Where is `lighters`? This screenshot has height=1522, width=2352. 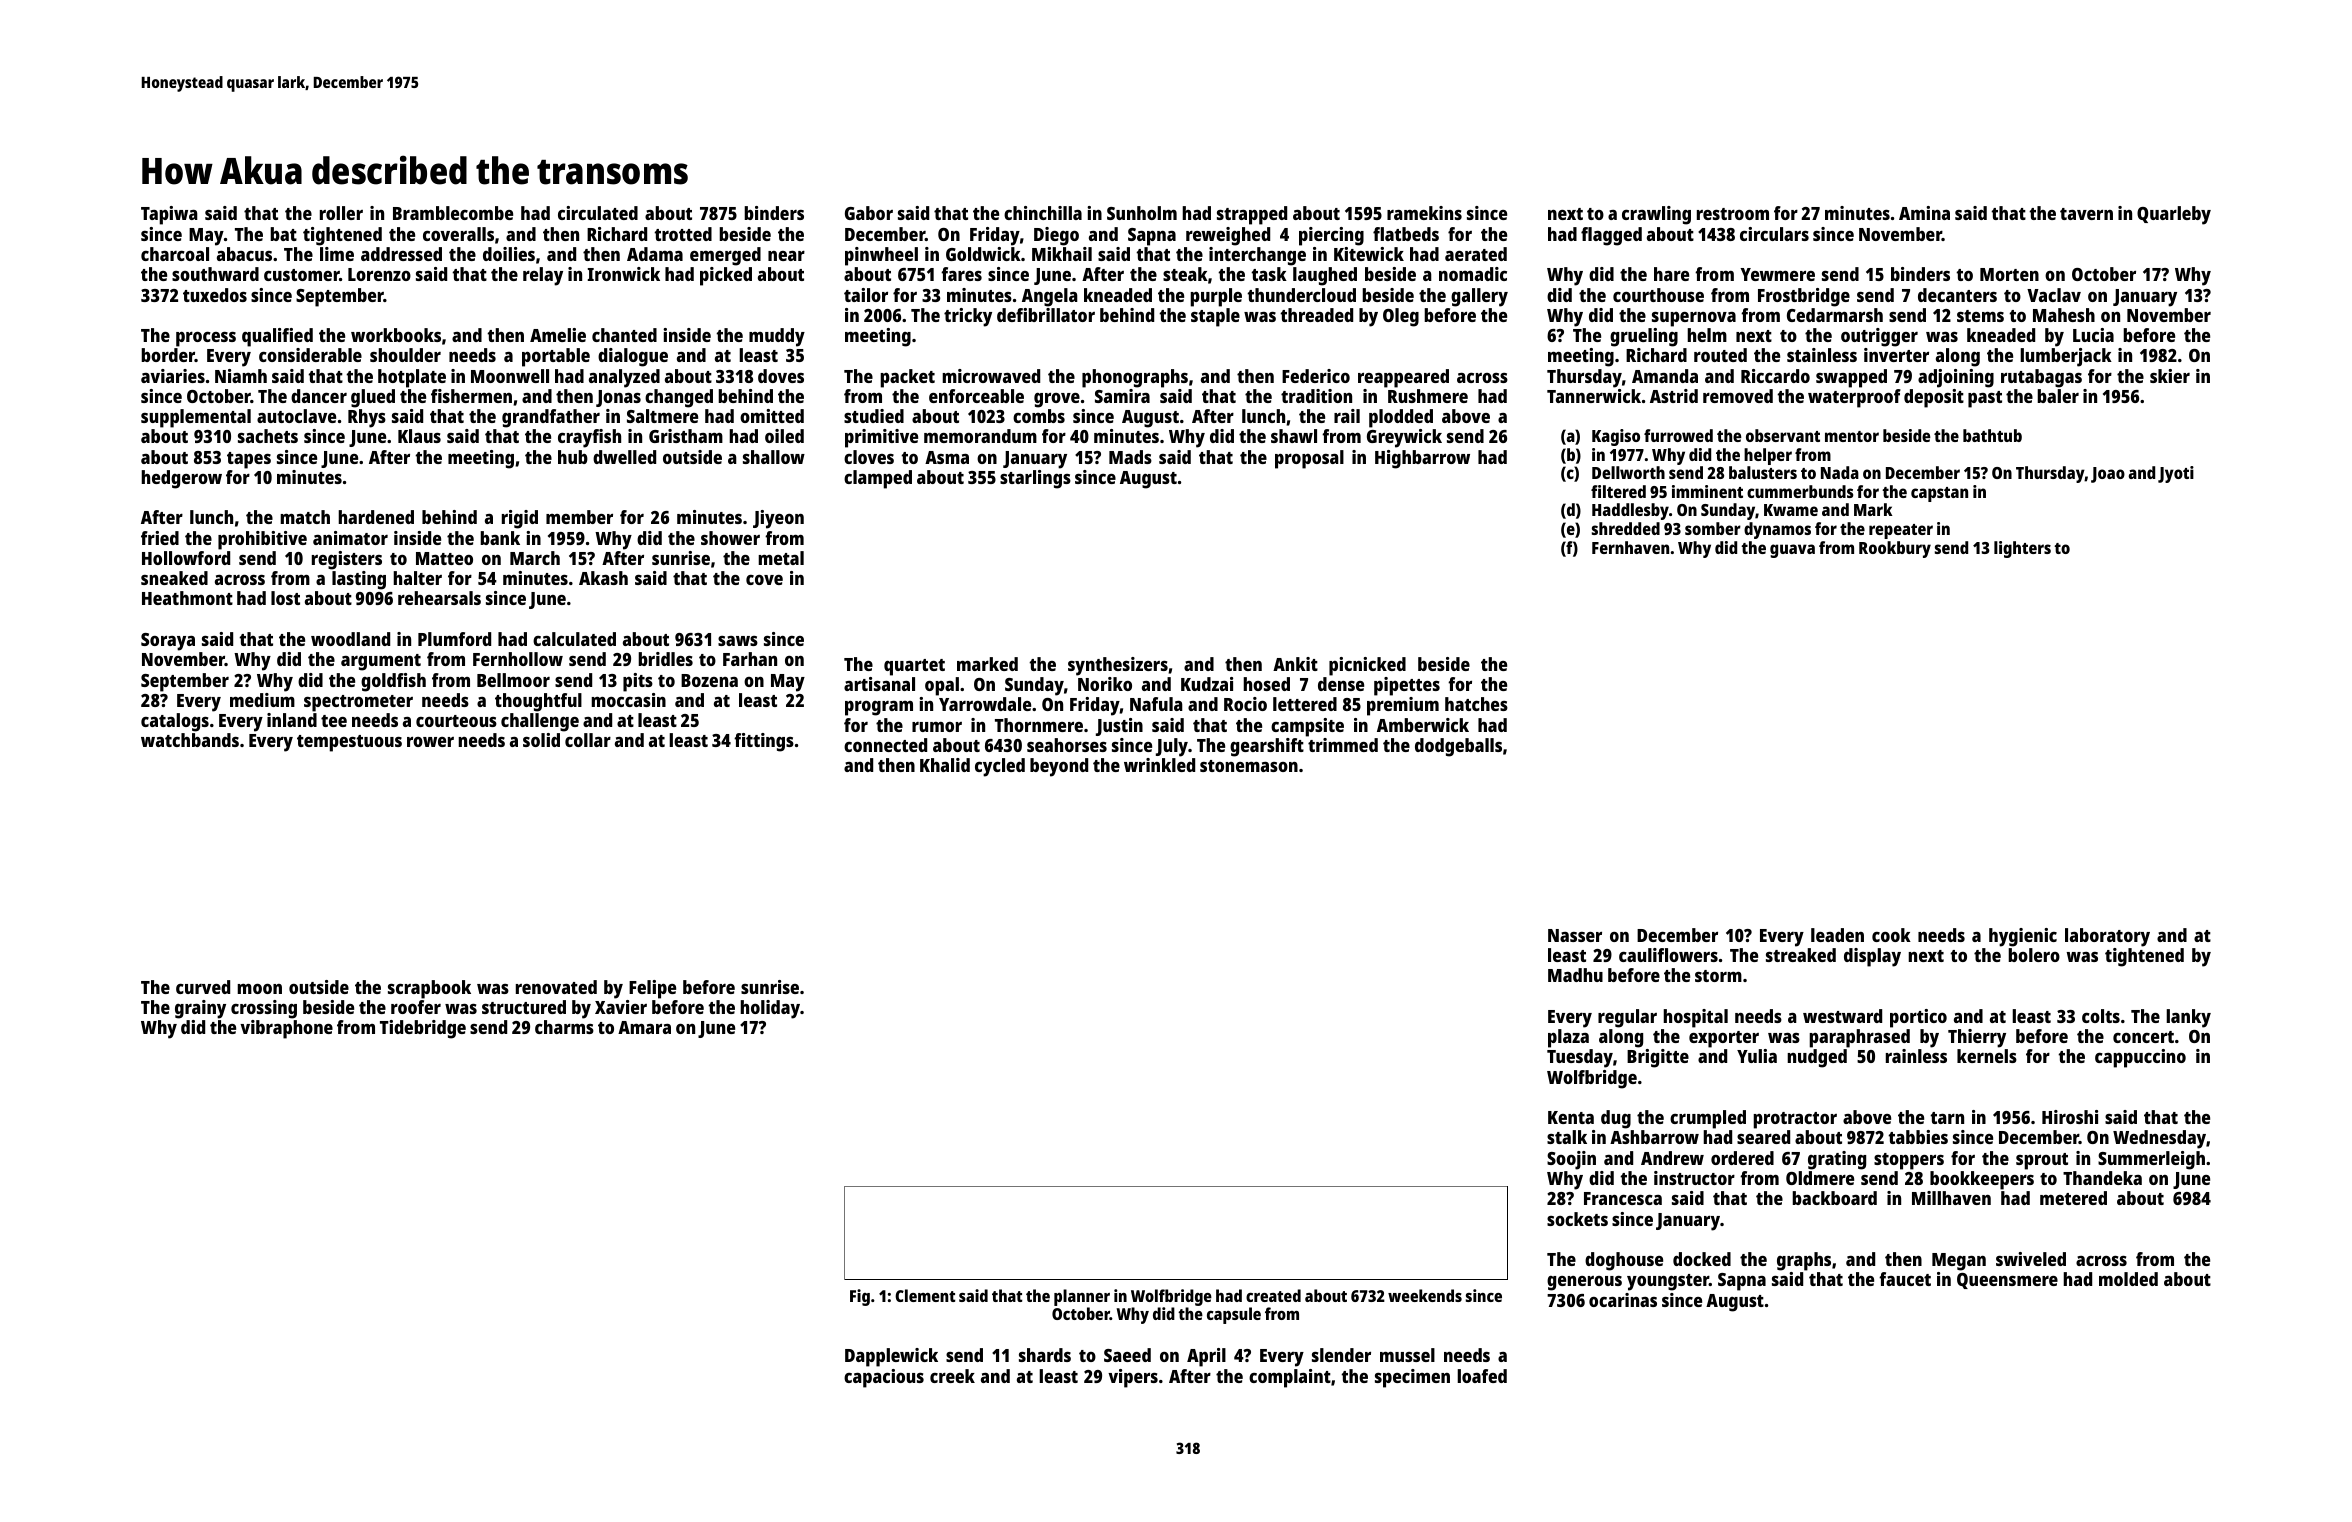 lighters is located at coordinates (2022, 549).
